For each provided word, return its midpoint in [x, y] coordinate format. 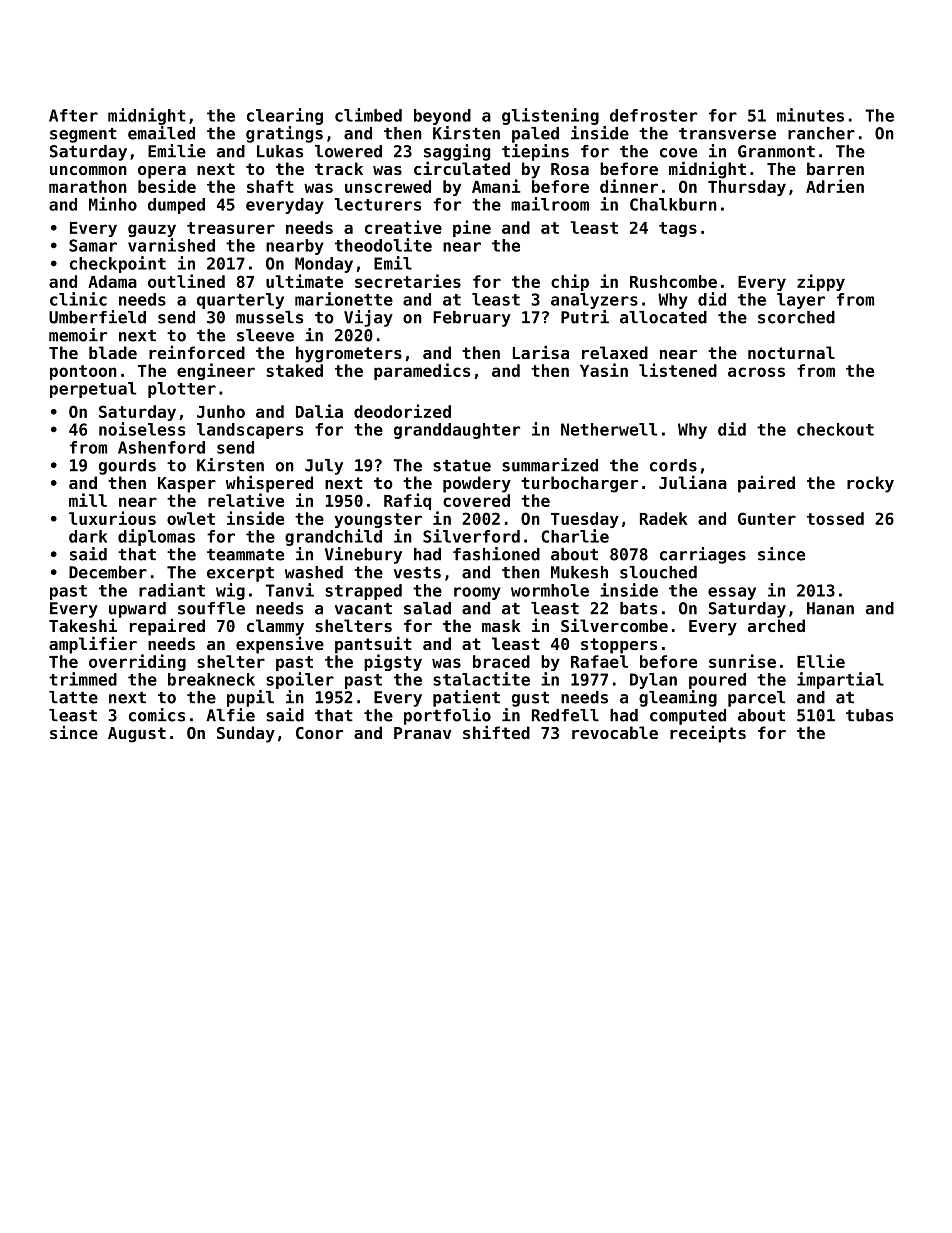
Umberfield [97, 317]
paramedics [422, 371]
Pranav [423, 733]
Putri [585, 317]
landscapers [250, 431]
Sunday [246, 734]
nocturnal [791, 352]
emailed [161, 133]
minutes [810, 115]
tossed [835, 518]
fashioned [496, 554]
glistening [550, 116]
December [108, 572]
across [756, 372]
